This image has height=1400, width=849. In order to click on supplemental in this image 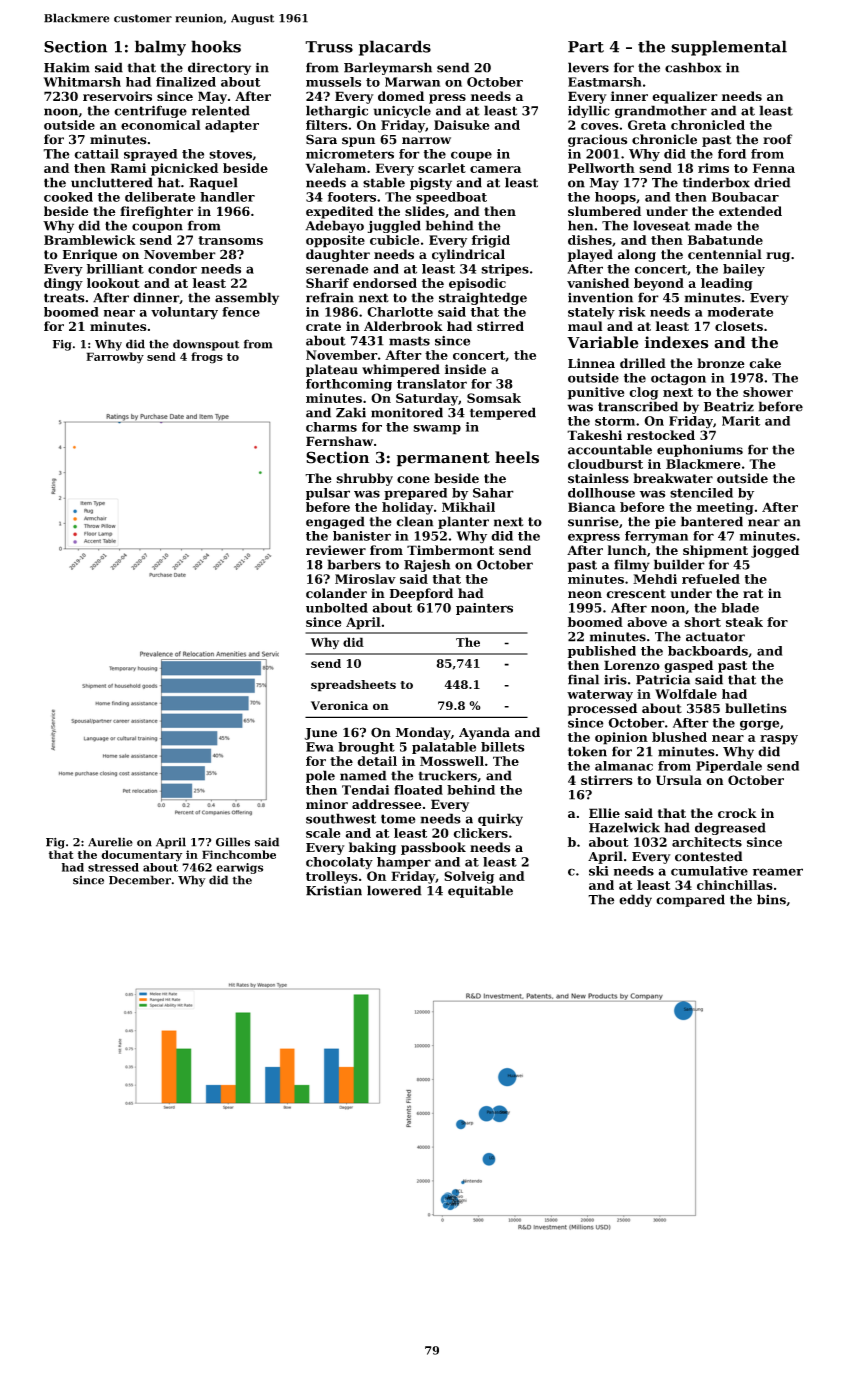, I will do `click(729, 48)`.
